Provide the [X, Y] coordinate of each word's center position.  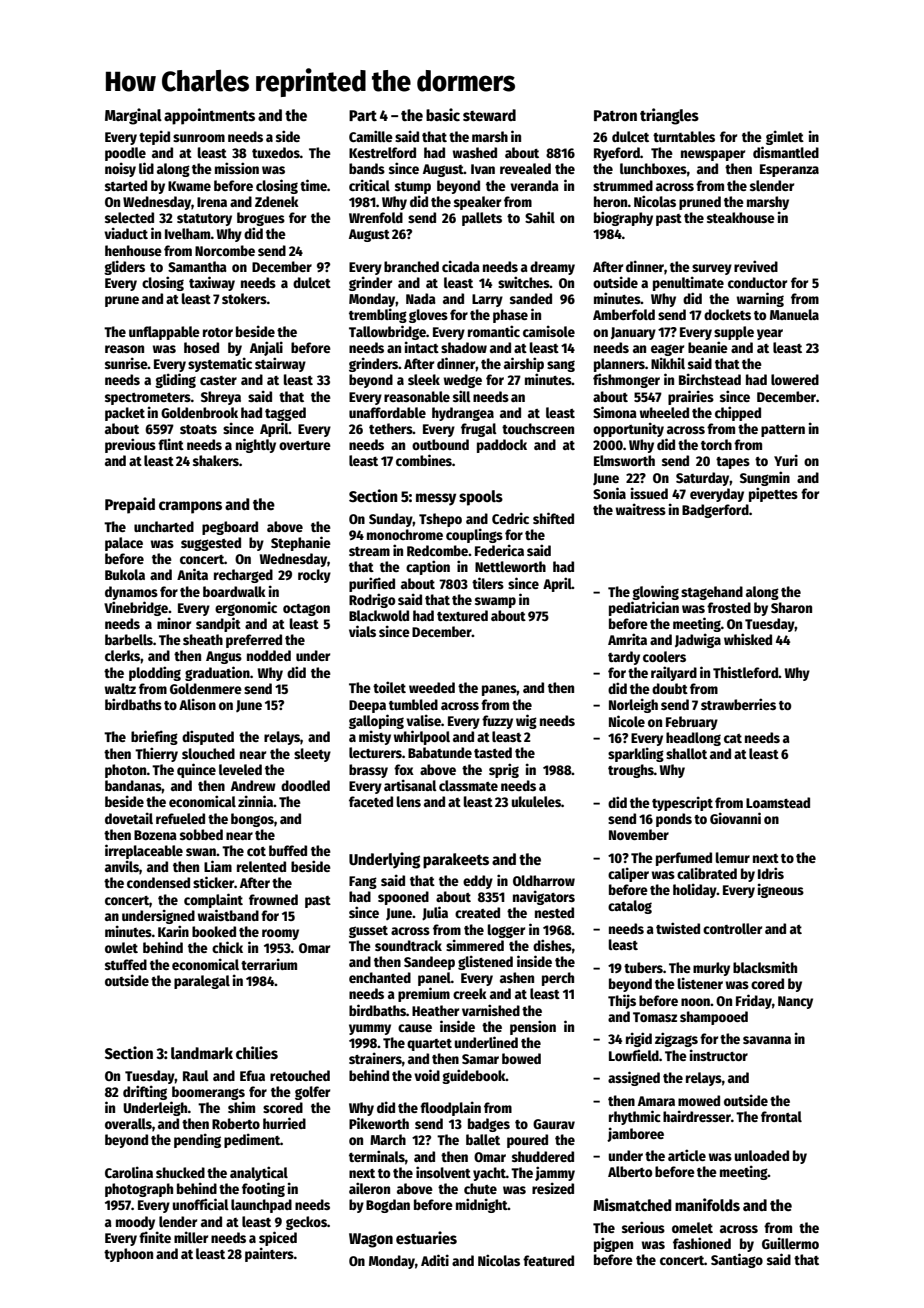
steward [489, 115]
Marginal [133, 116]
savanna [767, 1040]
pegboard [230, 528]
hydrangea [463, 414]
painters [269, 1254]
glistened [485, 962]
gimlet [785, 137]
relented [261, 866]
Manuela [794, 314]
